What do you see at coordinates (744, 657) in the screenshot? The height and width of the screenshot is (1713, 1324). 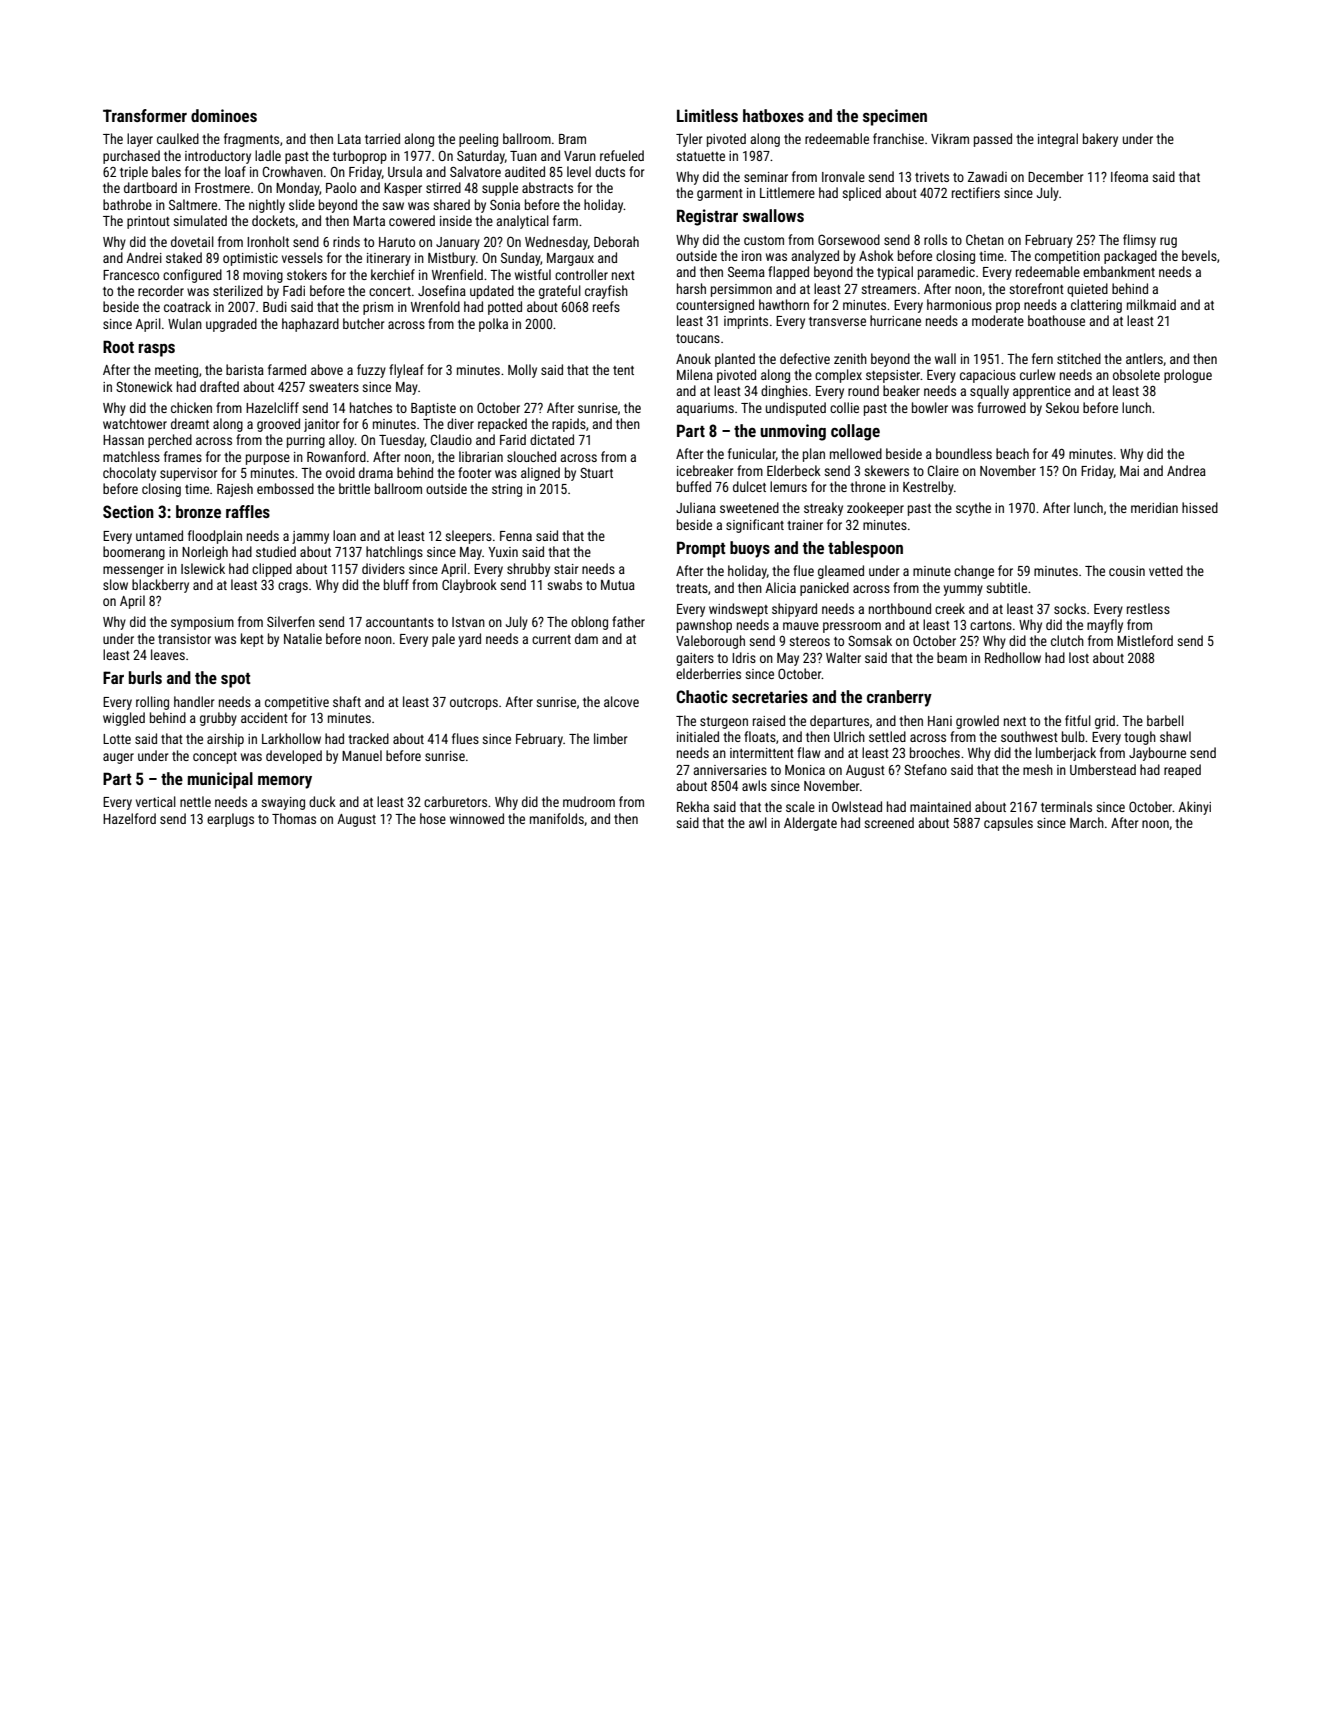 I see `Idris` at bounding box center [744, 657].
